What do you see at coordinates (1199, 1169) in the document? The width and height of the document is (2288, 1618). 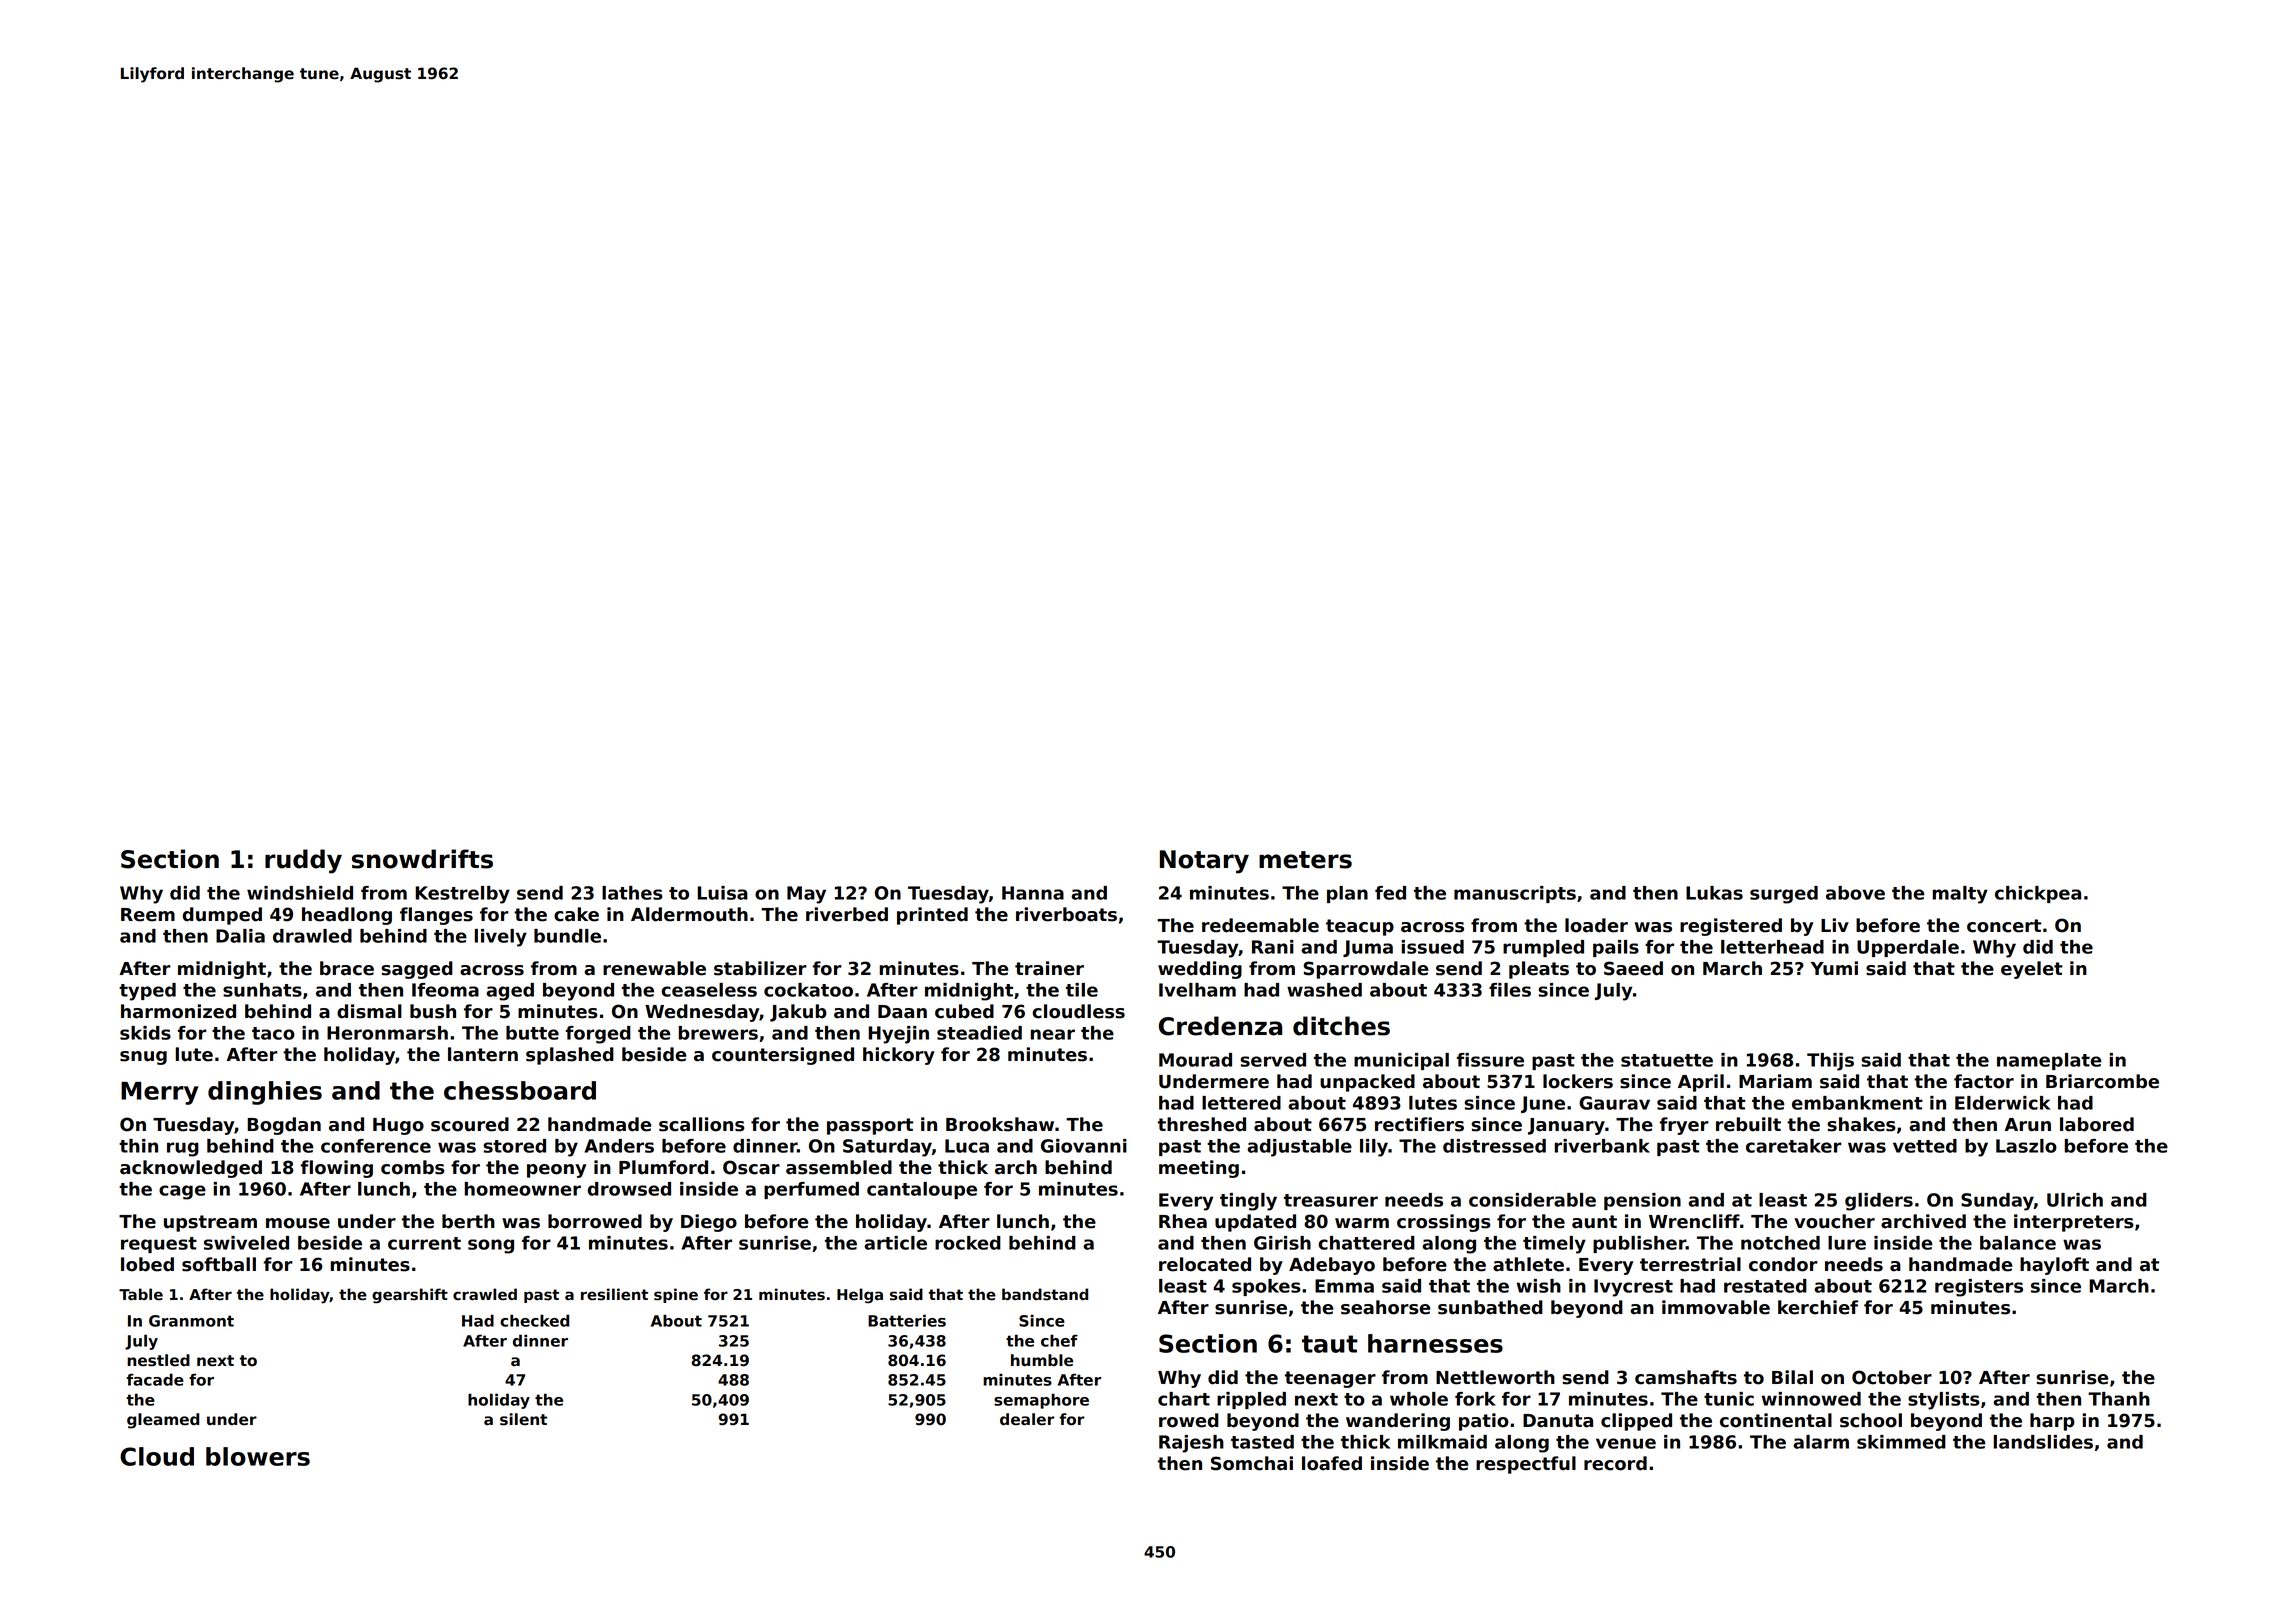 I see `meeting` at bounding box center [1199, 1169].
